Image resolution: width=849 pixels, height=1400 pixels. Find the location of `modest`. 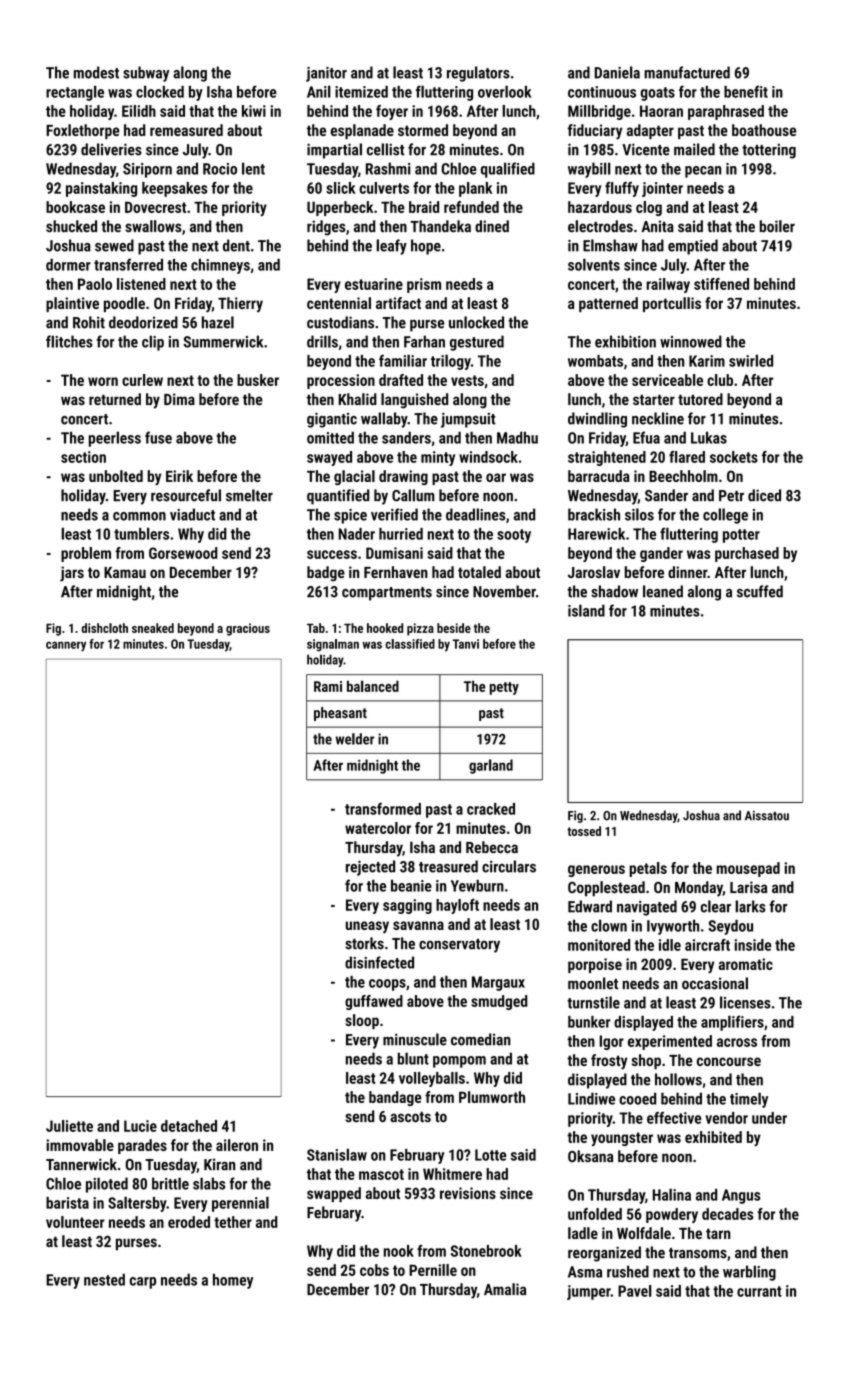

modest is located at coordinates (96, 72).
